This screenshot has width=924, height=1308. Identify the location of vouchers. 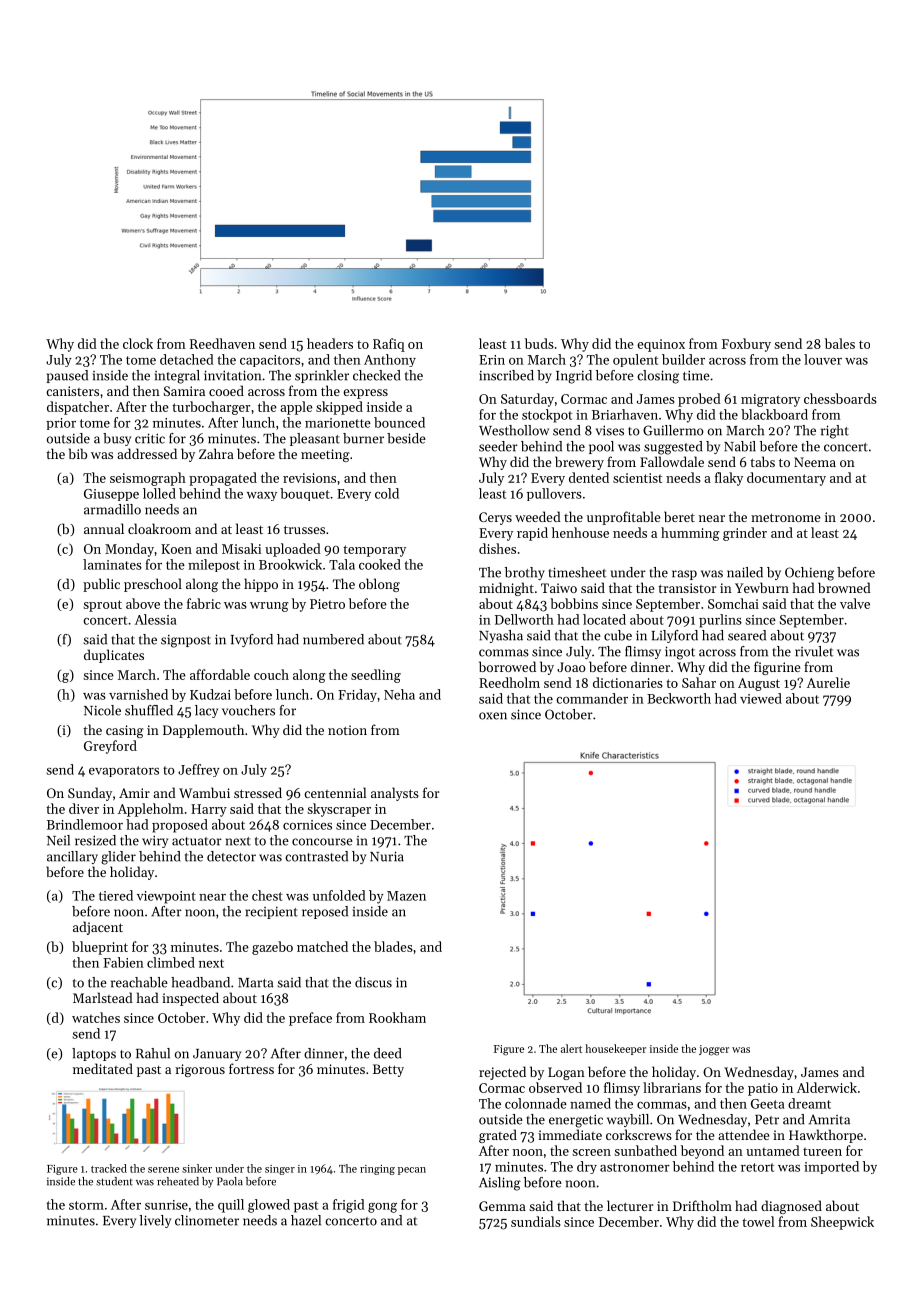
(248, 710).
